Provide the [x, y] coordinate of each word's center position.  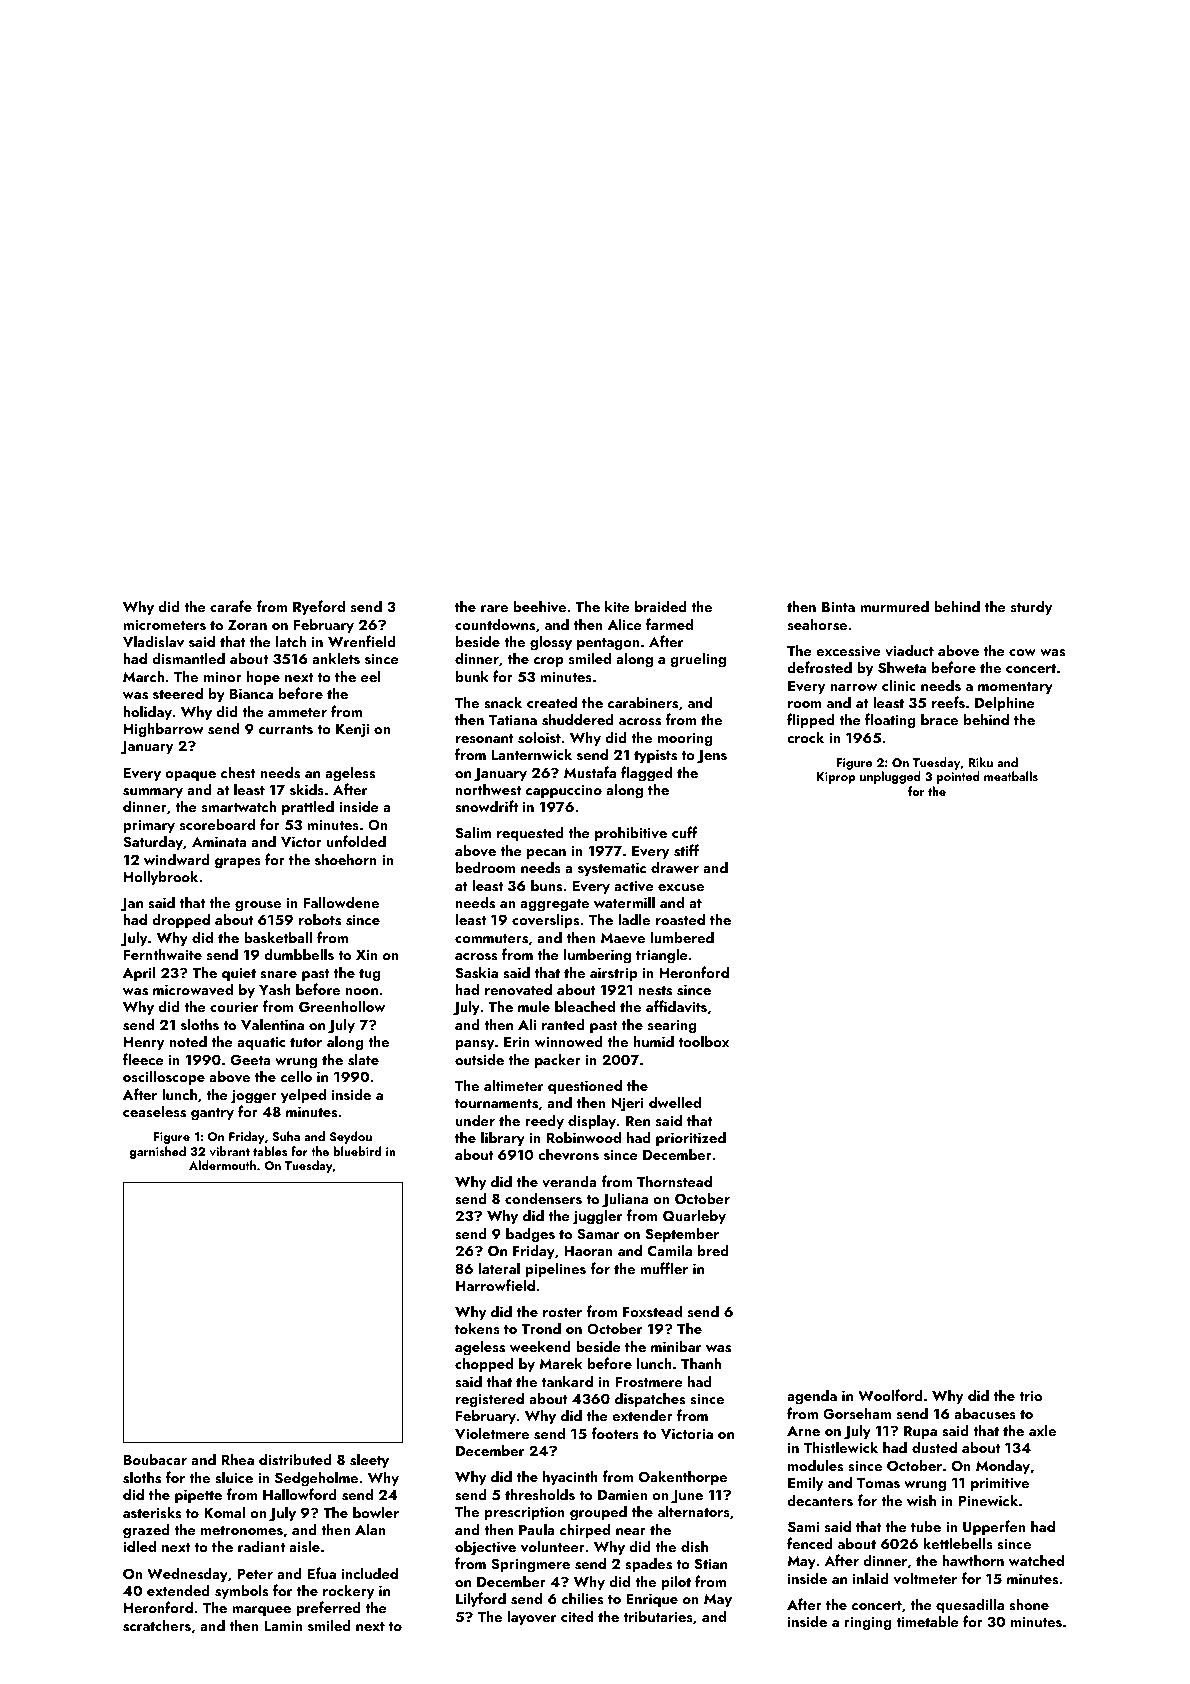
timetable [927, 1621]
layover [531, 1617]
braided [661, 606]
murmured [894, 606]
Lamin [283, 1625]
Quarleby [694, 1216]
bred [713, 1250]
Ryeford [319, 607]
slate [363, 1059]
